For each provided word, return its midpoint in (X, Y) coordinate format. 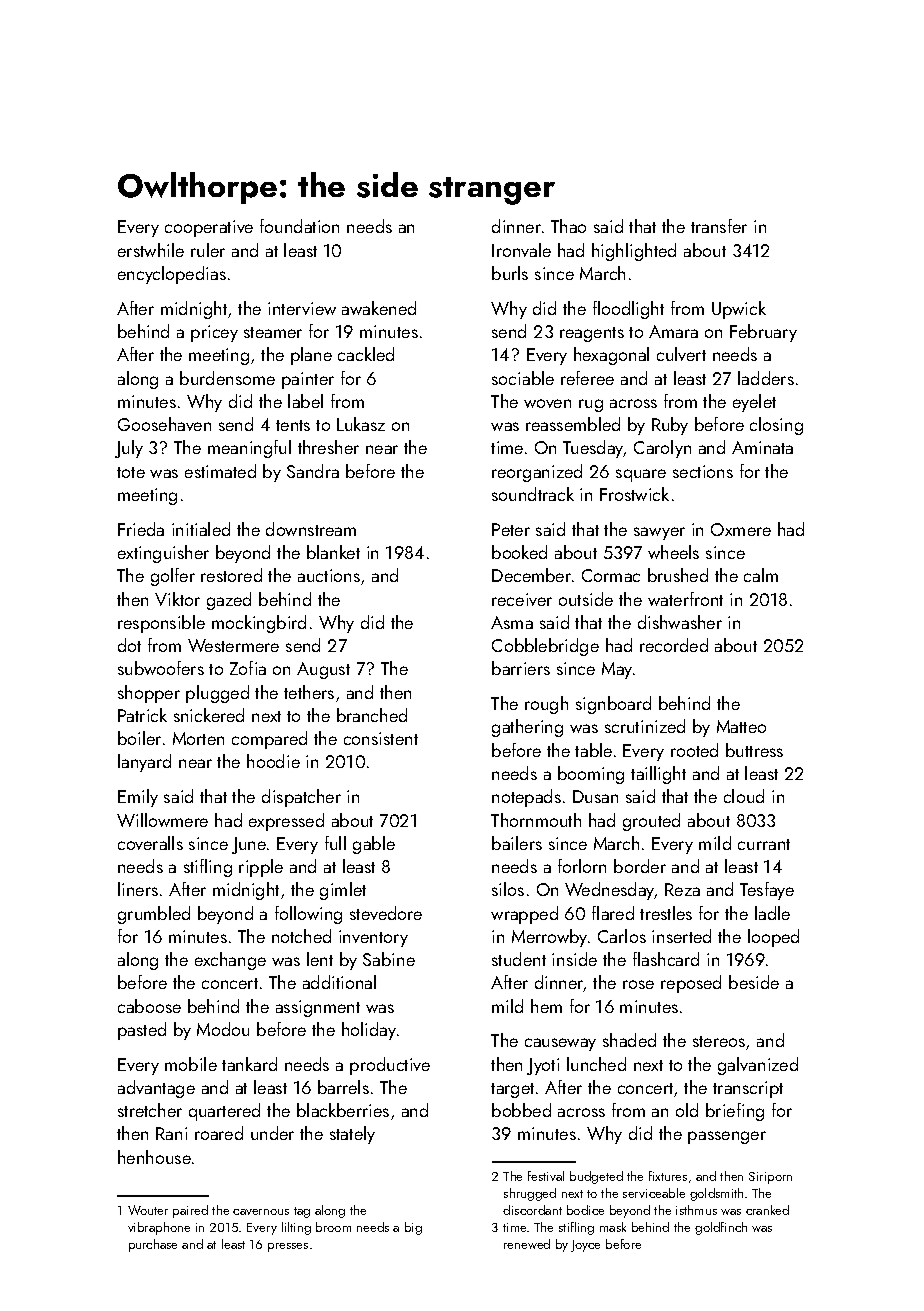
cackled (366, 354)
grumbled (154, 915)
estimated (220, 471)
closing (776, 426)
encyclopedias (172, 275)
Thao (568, 226)
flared (613, 913)
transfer (719, 226)
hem (546, 1006)
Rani (171, 1133)
